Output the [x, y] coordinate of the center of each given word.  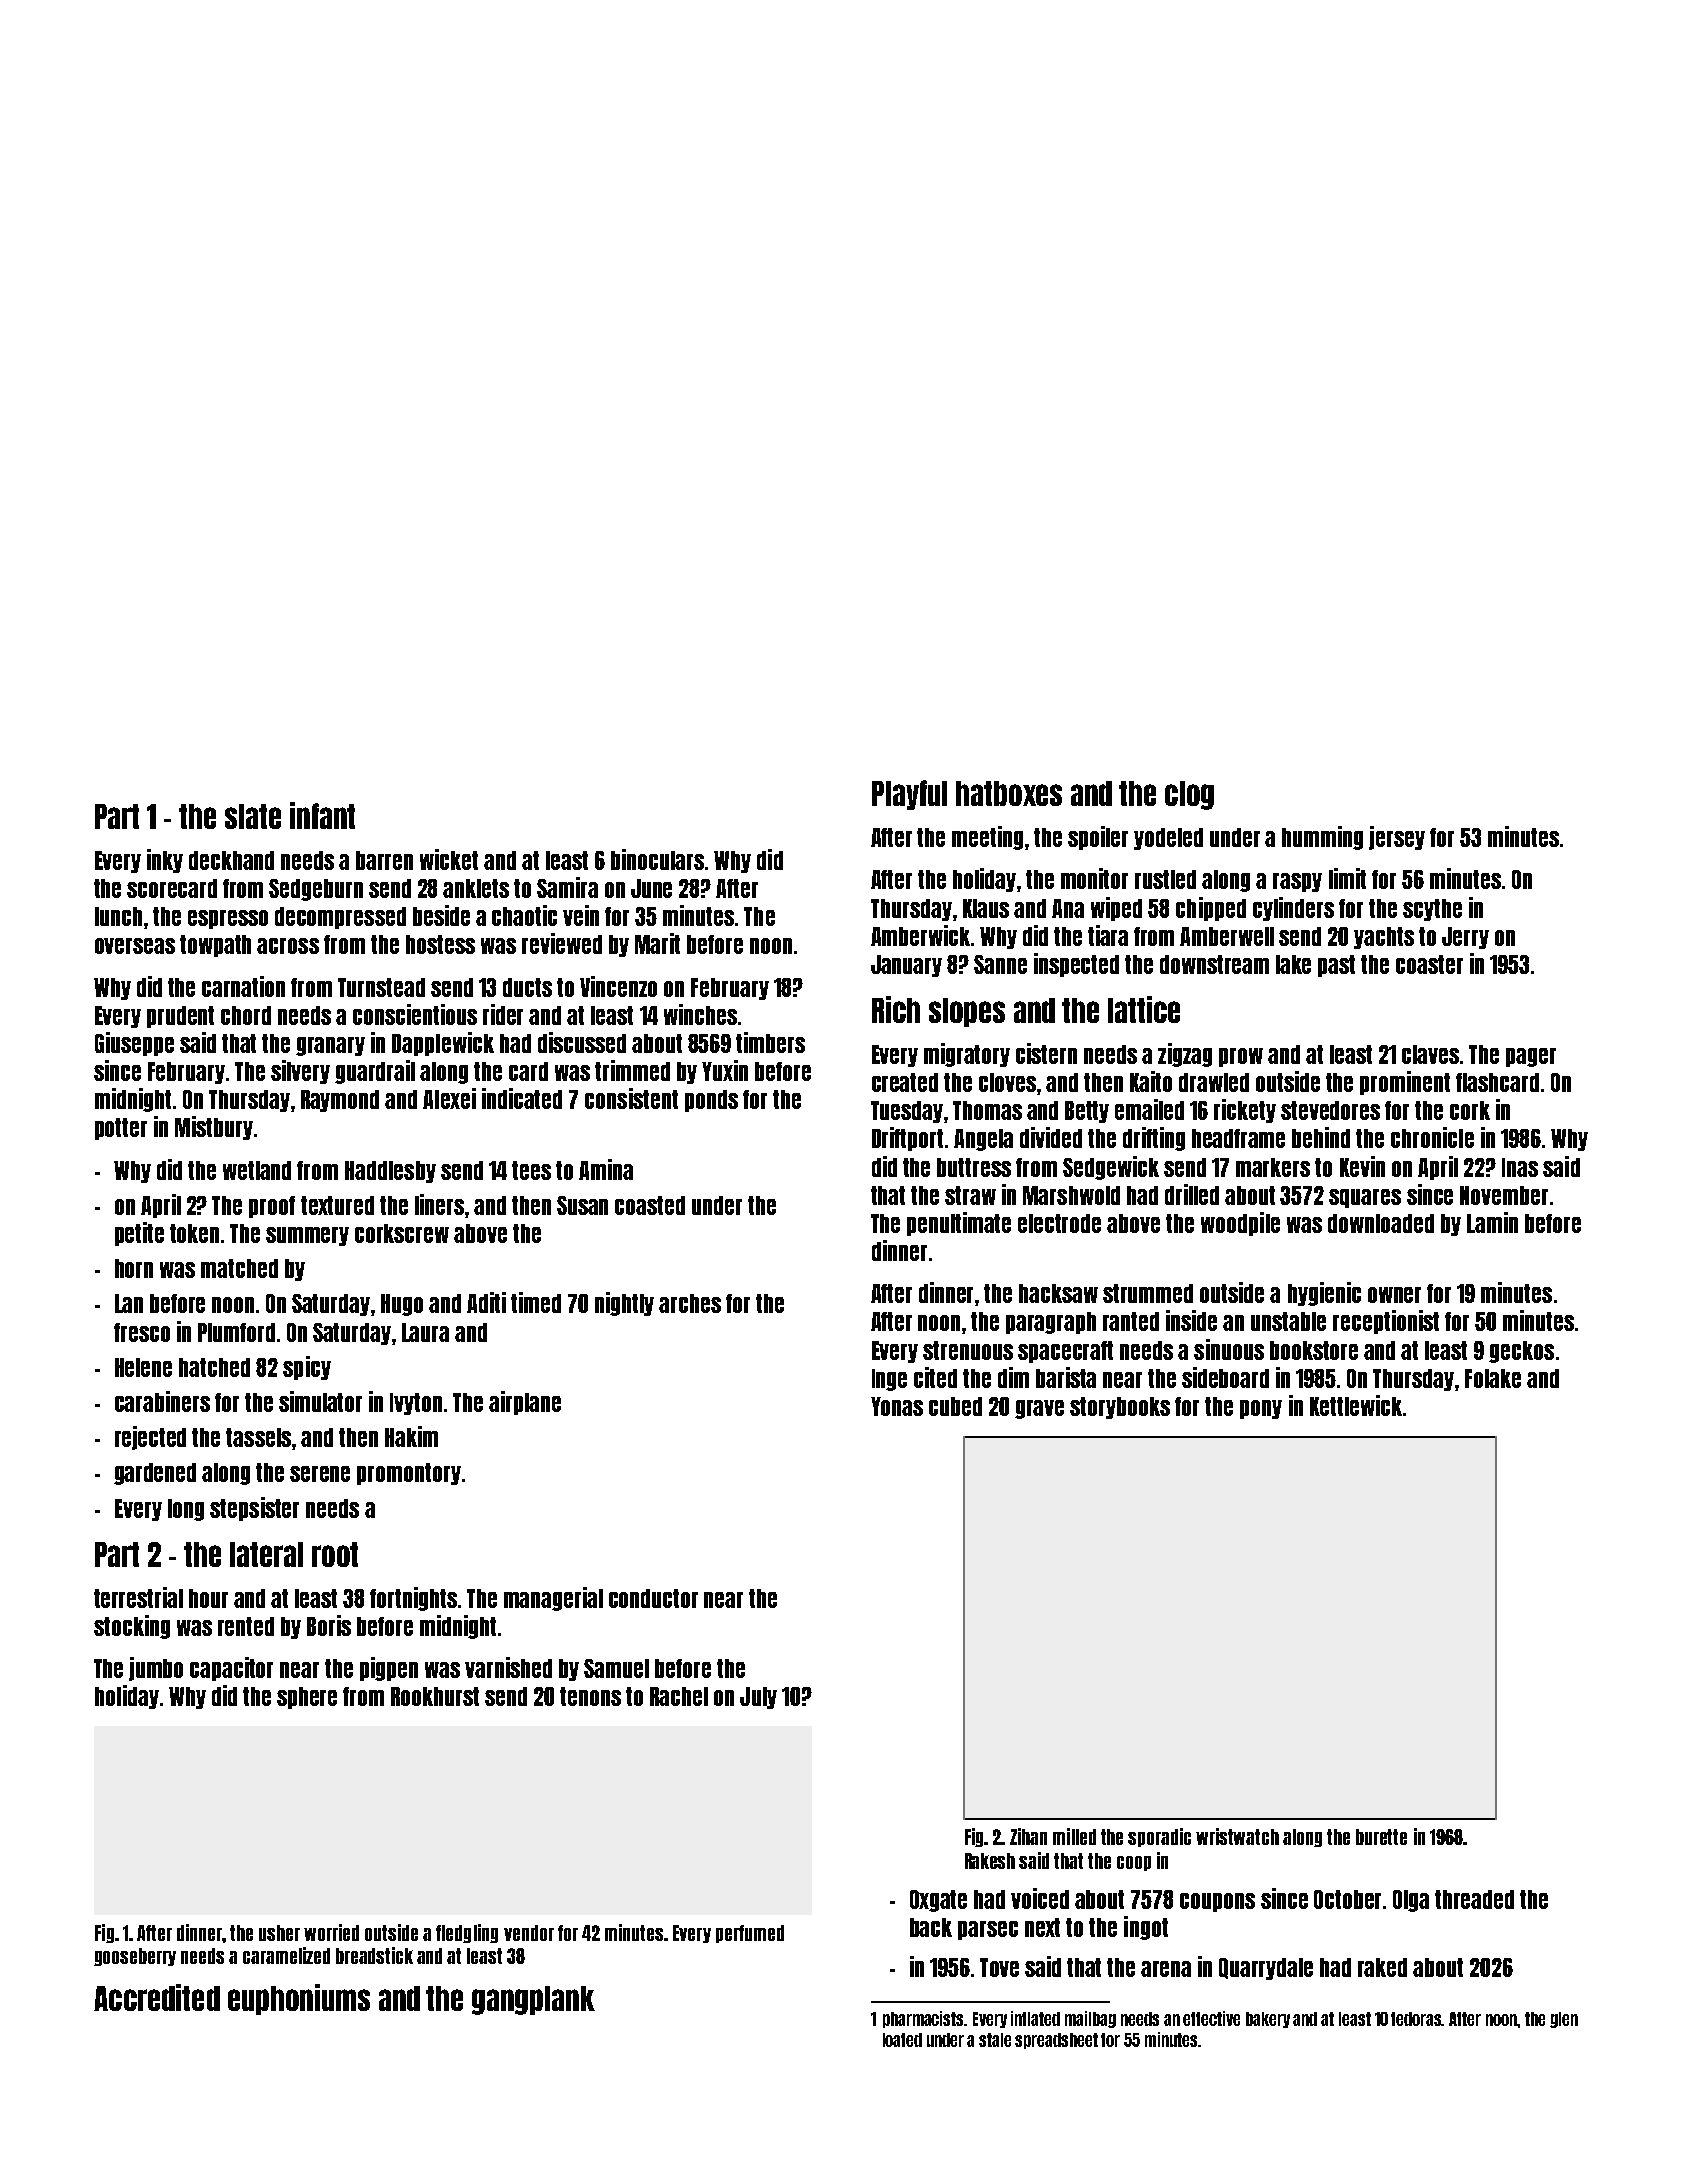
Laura [425, 1332]
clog [1189, 795]
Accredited [157, 1997]
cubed [955, 1406]
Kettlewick [1356, 1405]
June [651, 888]
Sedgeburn [316, 890]
